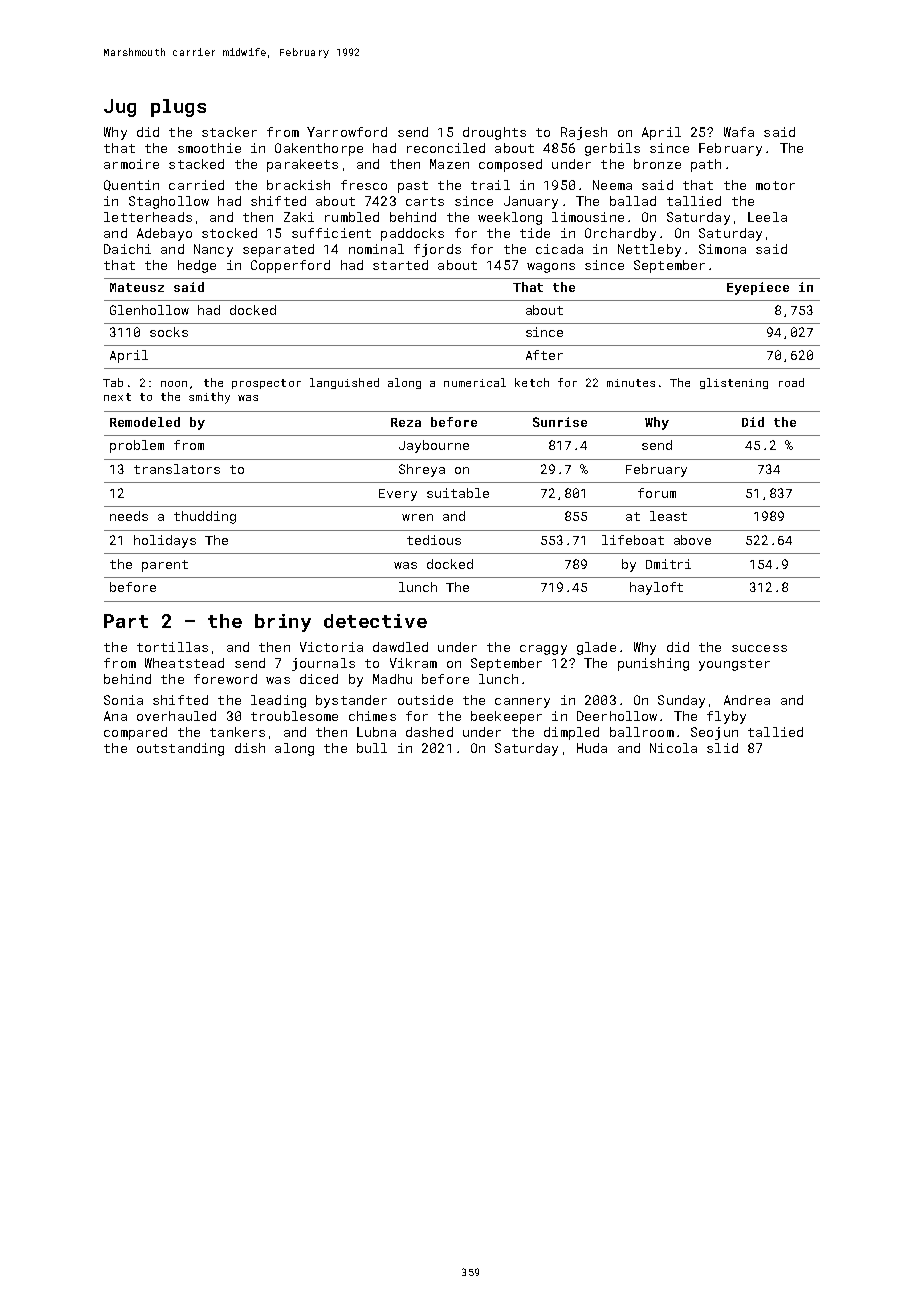  What do you see at coordinates (180, 749) in the screenshot?
I see `outstanding` at bounding box center [180, 749].
